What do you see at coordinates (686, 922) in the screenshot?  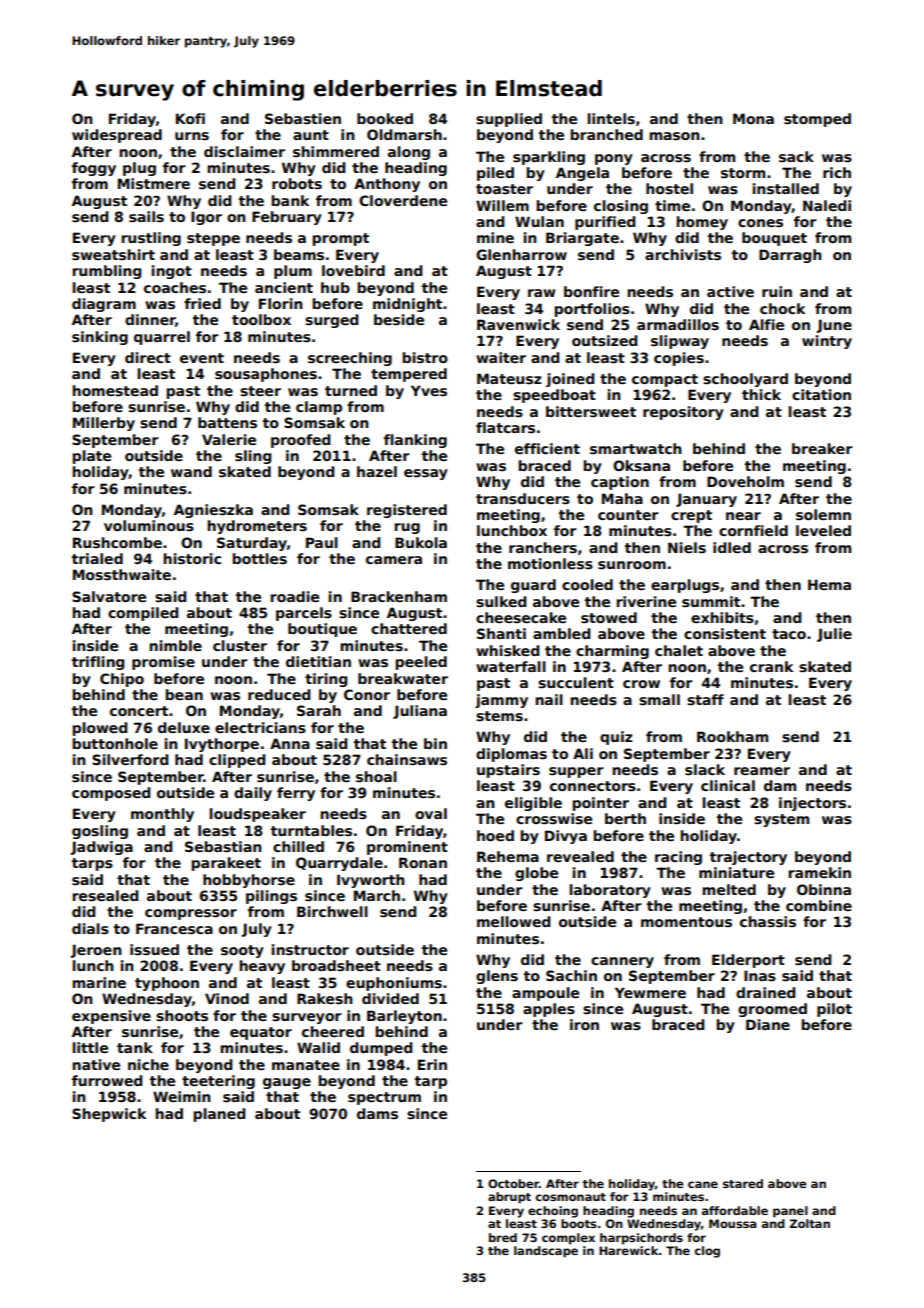 I see `momentous` at bounding box center [686, 922].
